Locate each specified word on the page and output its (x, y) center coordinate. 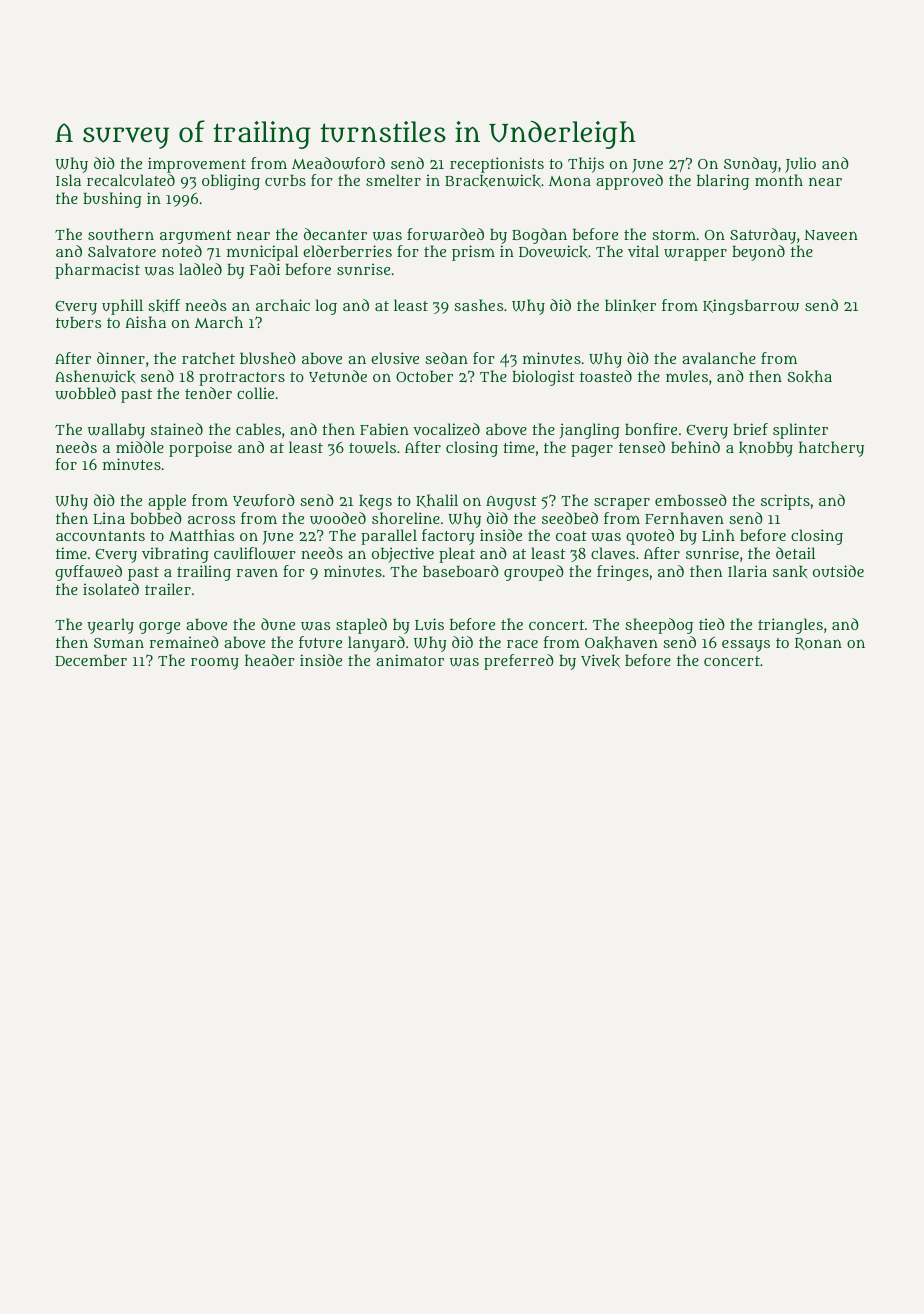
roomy (215, 663)
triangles (790, 626)
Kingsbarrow (751, 307)
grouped (534, 573)
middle (140, 447)
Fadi (265, 269)
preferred (519, 662)
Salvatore (122, 251)
